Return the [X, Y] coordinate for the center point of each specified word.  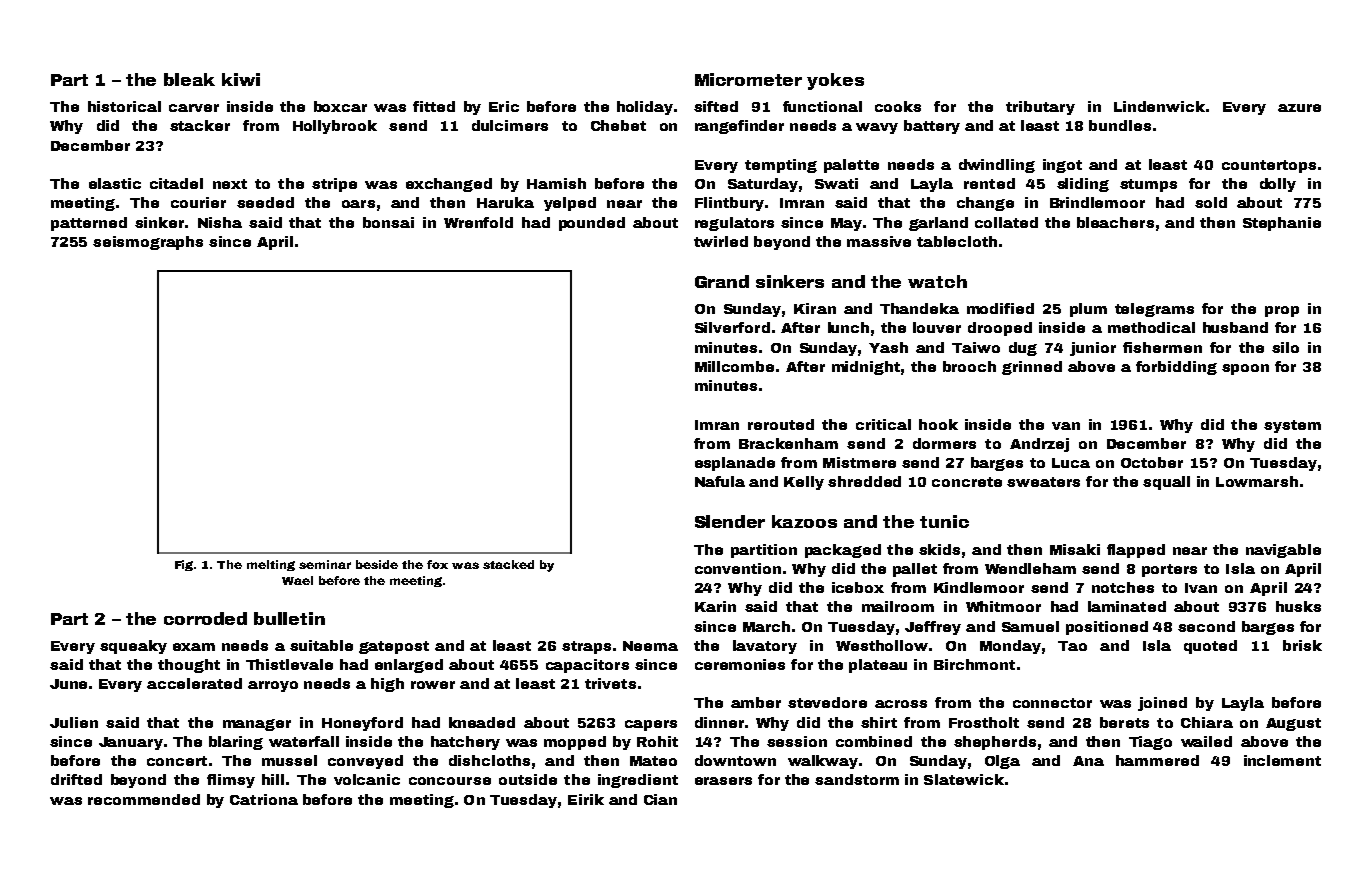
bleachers [1115, 222]
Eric [504, 106]
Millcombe [734, 366]
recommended [144, 799]
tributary [1040, 108]
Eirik [586, 799]
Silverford [732, 327]
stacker [200, 125]
